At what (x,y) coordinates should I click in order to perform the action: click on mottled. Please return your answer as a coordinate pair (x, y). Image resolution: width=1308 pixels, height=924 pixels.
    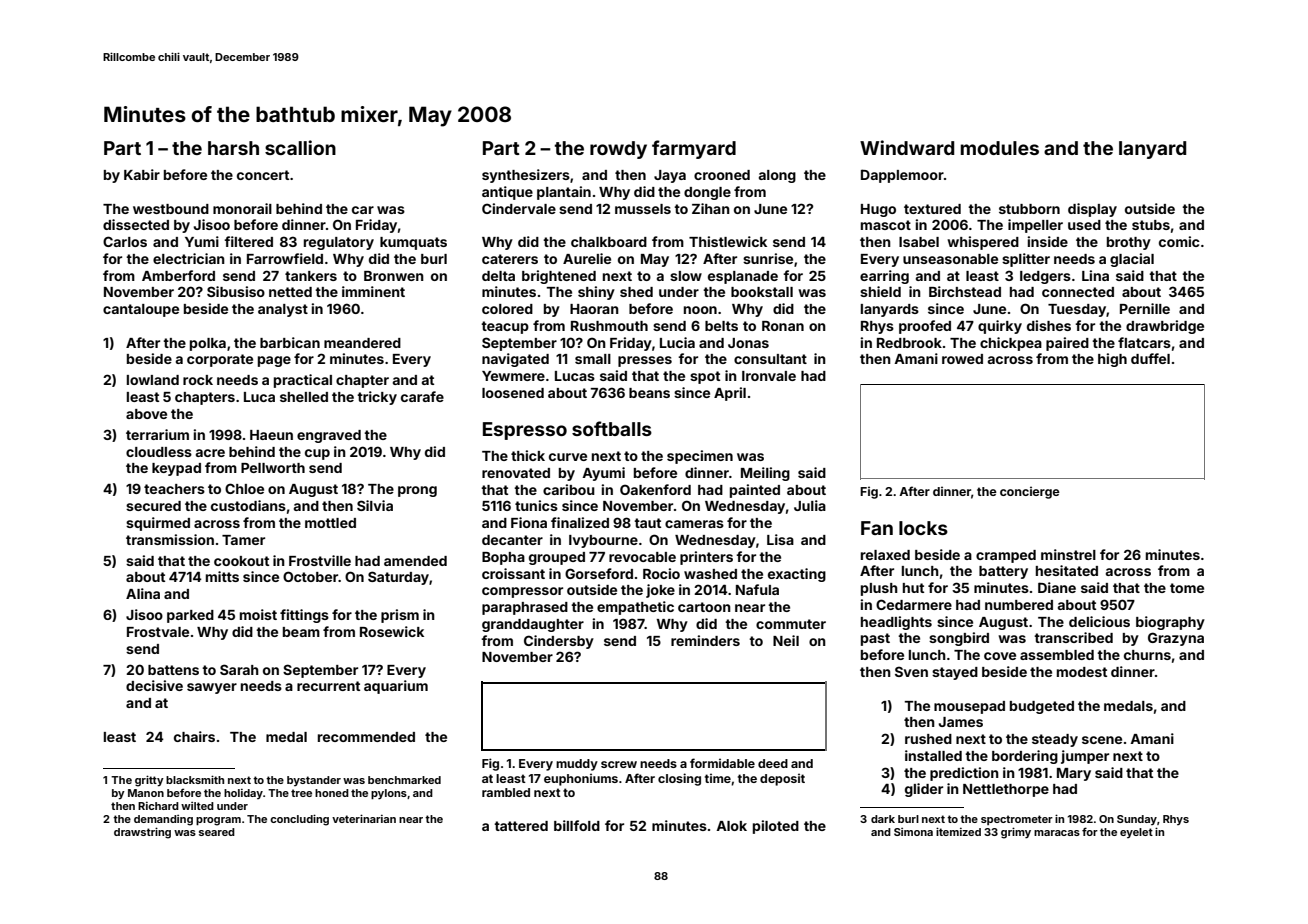
    Looking at the image, I should click on (330, 523).
